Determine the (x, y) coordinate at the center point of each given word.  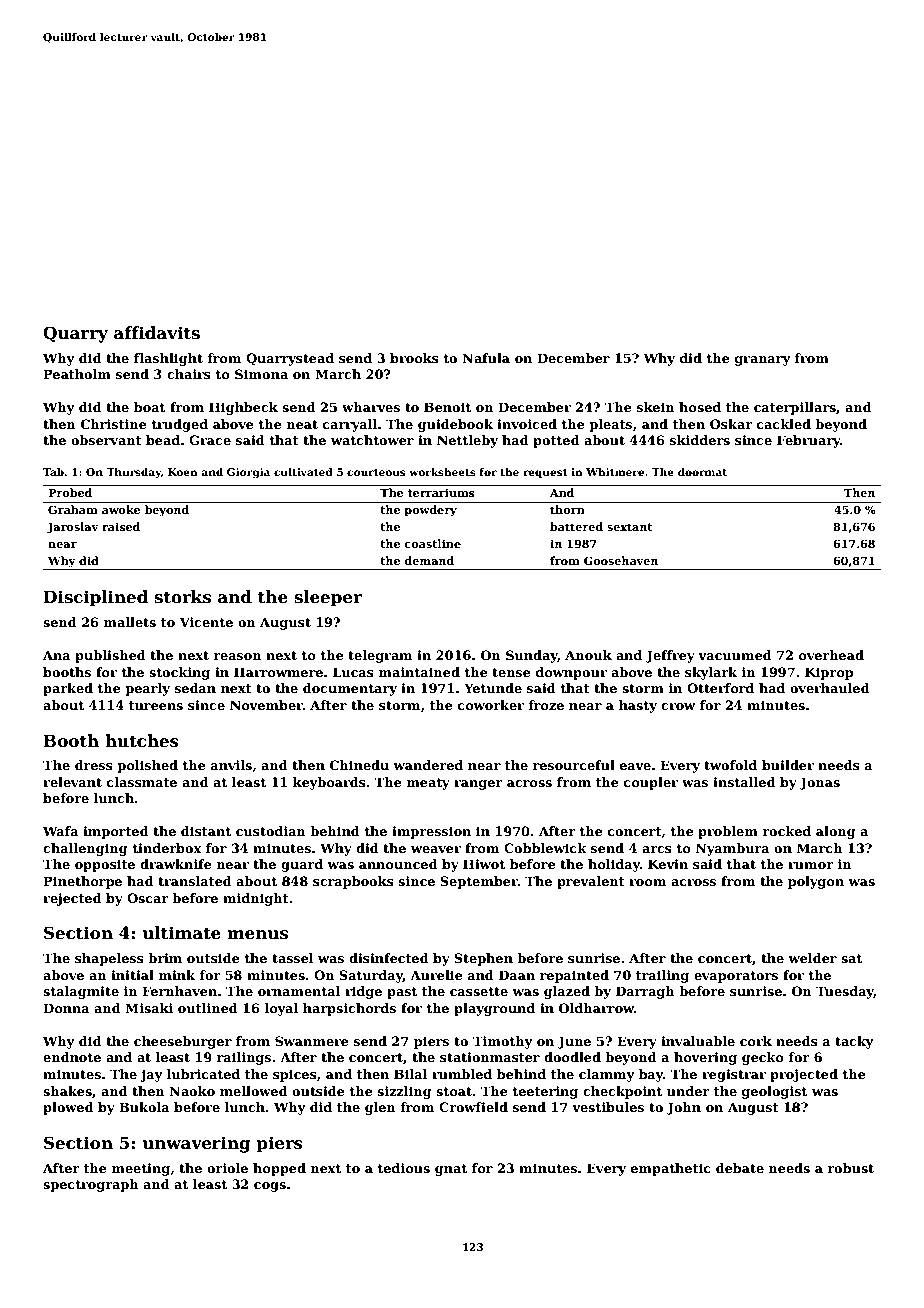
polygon (816, 882)
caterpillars (795, 408)
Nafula (486, 358)
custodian (271, 831)
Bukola (144, 1107)
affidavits (157, 333)
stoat (454, 1091)
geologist (774, 1092)
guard (302, 865)
